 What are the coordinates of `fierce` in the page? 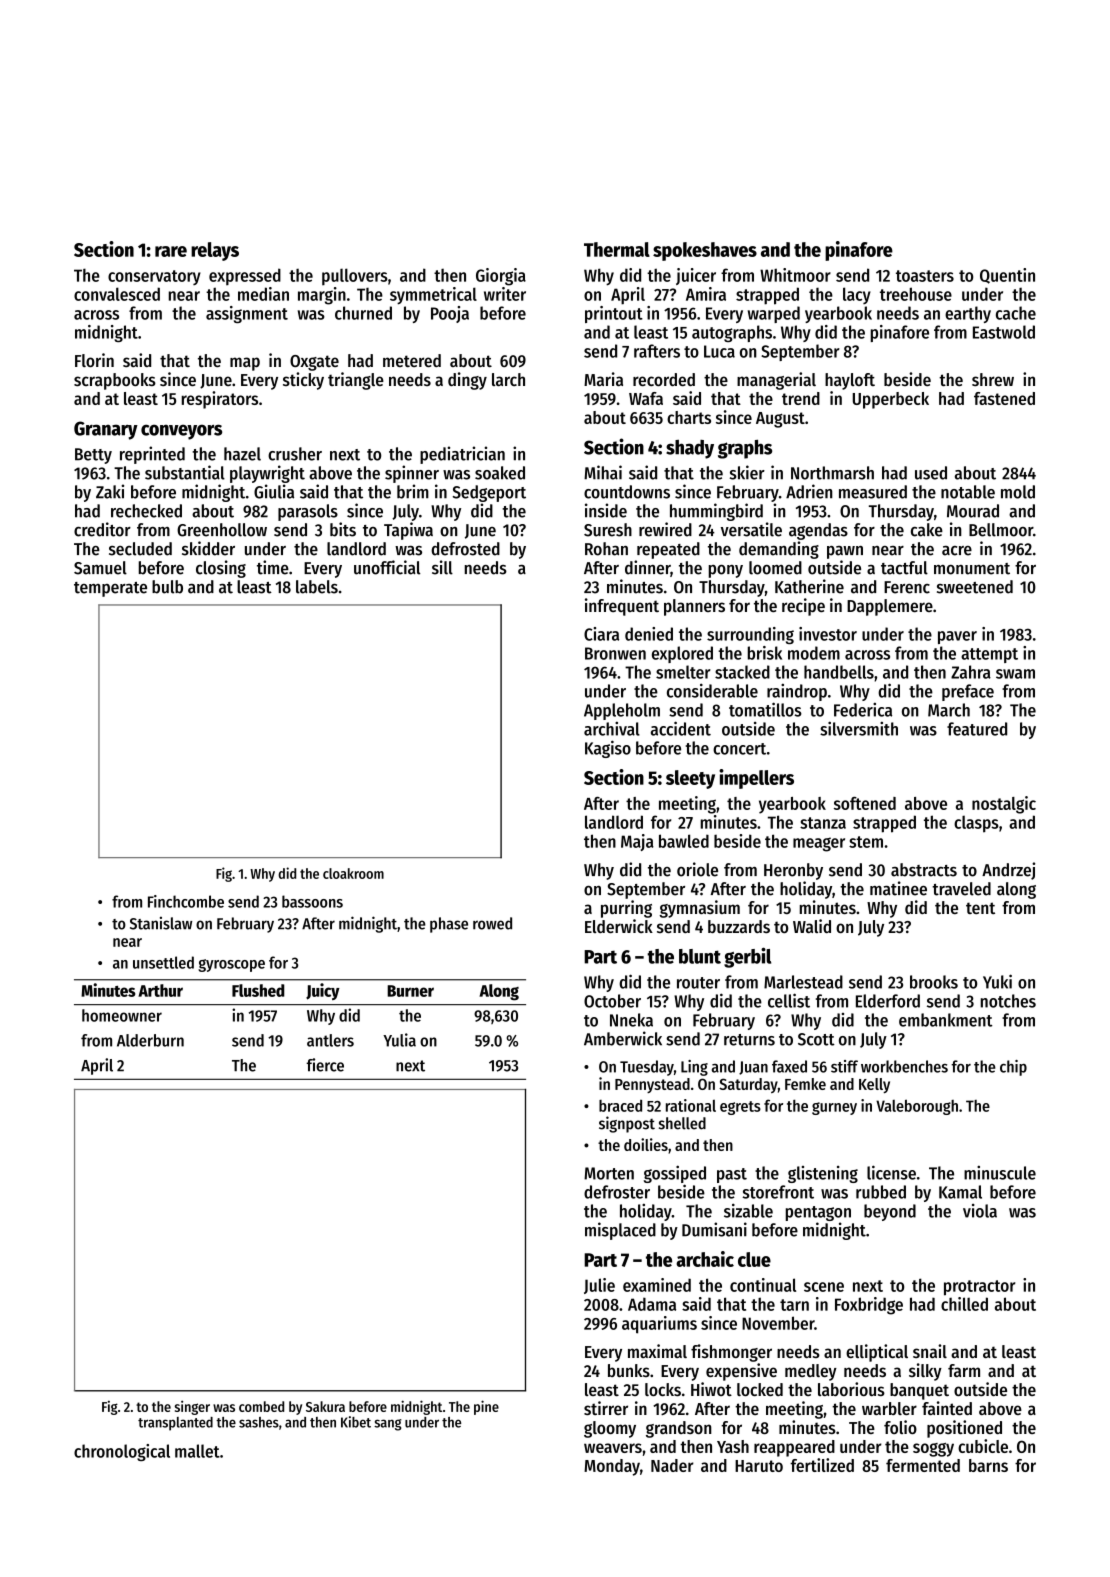 It's located at (325, 1065).
